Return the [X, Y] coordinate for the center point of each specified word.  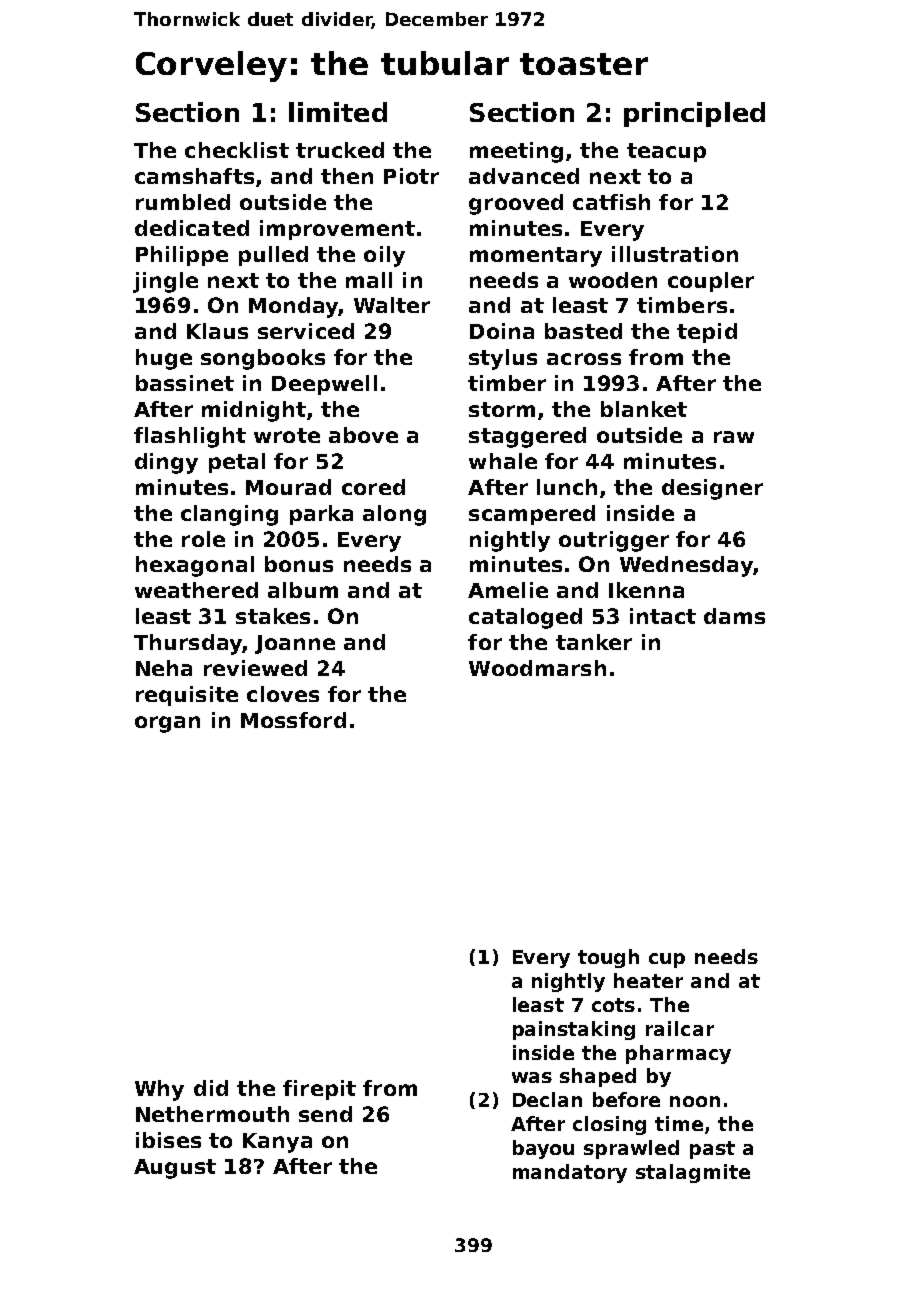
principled [694, 114]
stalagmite [693, 1173]
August [175, 1169]
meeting [516, 152]
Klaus [217, 331]
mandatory [570, 1173]
